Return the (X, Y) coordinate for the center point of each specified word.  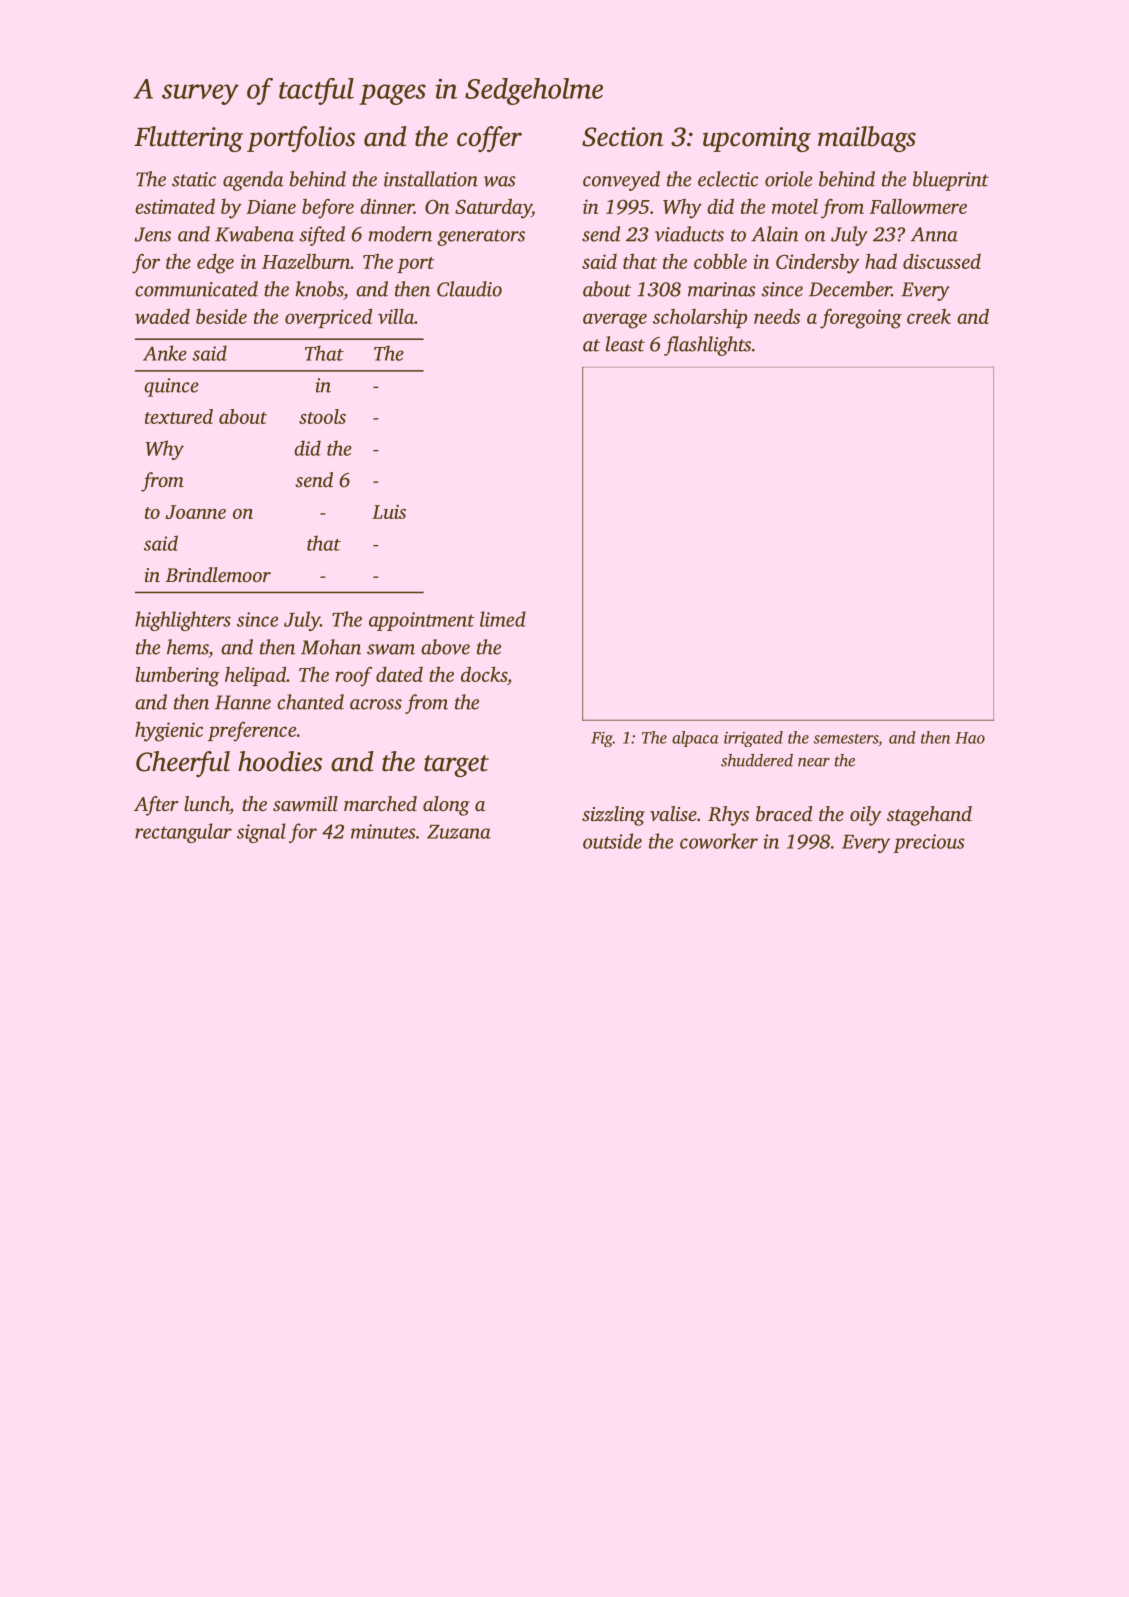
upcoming (757, 139)
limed (503, 619)
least (625, 344)
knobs (319, 289)
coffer (489, 139)
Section (622, 137)
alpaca (695, 739)
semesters (845, 738)
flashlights (707, 346)
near (814, 762)
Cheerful (183, 764)
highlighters (183, 621)
